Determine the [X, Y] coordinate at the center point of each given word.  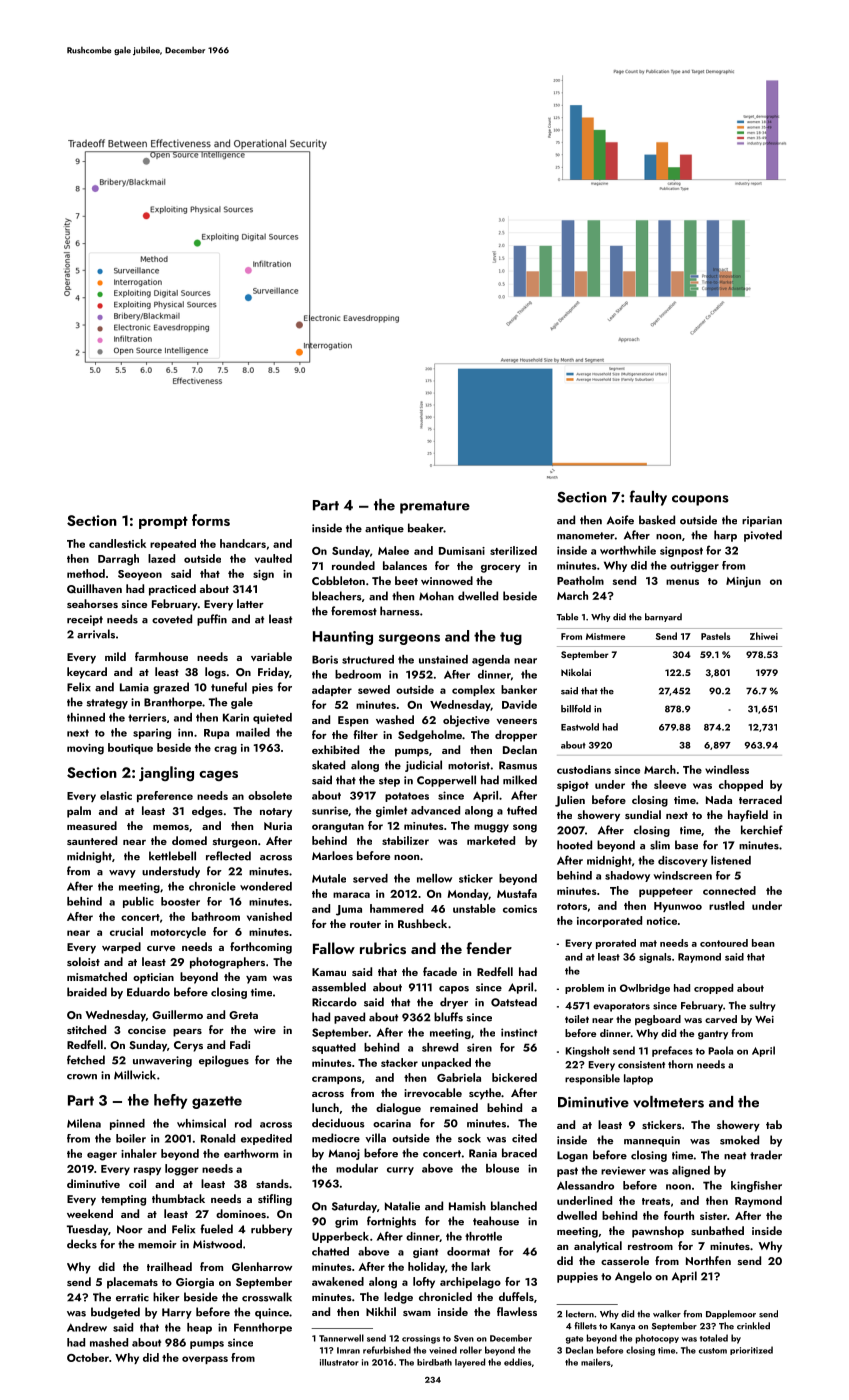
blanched [514, 1206]
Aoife [620, 520]
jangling [166, 773]
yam [256, 980]
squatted [334, 1048]
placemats [132, 1283]
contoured [724, 943]
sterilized [513, 550]
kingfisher [756, 1186]
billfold [576, 709]
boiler [131, 1138]
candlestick [117, 543]
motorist [469, 765]
